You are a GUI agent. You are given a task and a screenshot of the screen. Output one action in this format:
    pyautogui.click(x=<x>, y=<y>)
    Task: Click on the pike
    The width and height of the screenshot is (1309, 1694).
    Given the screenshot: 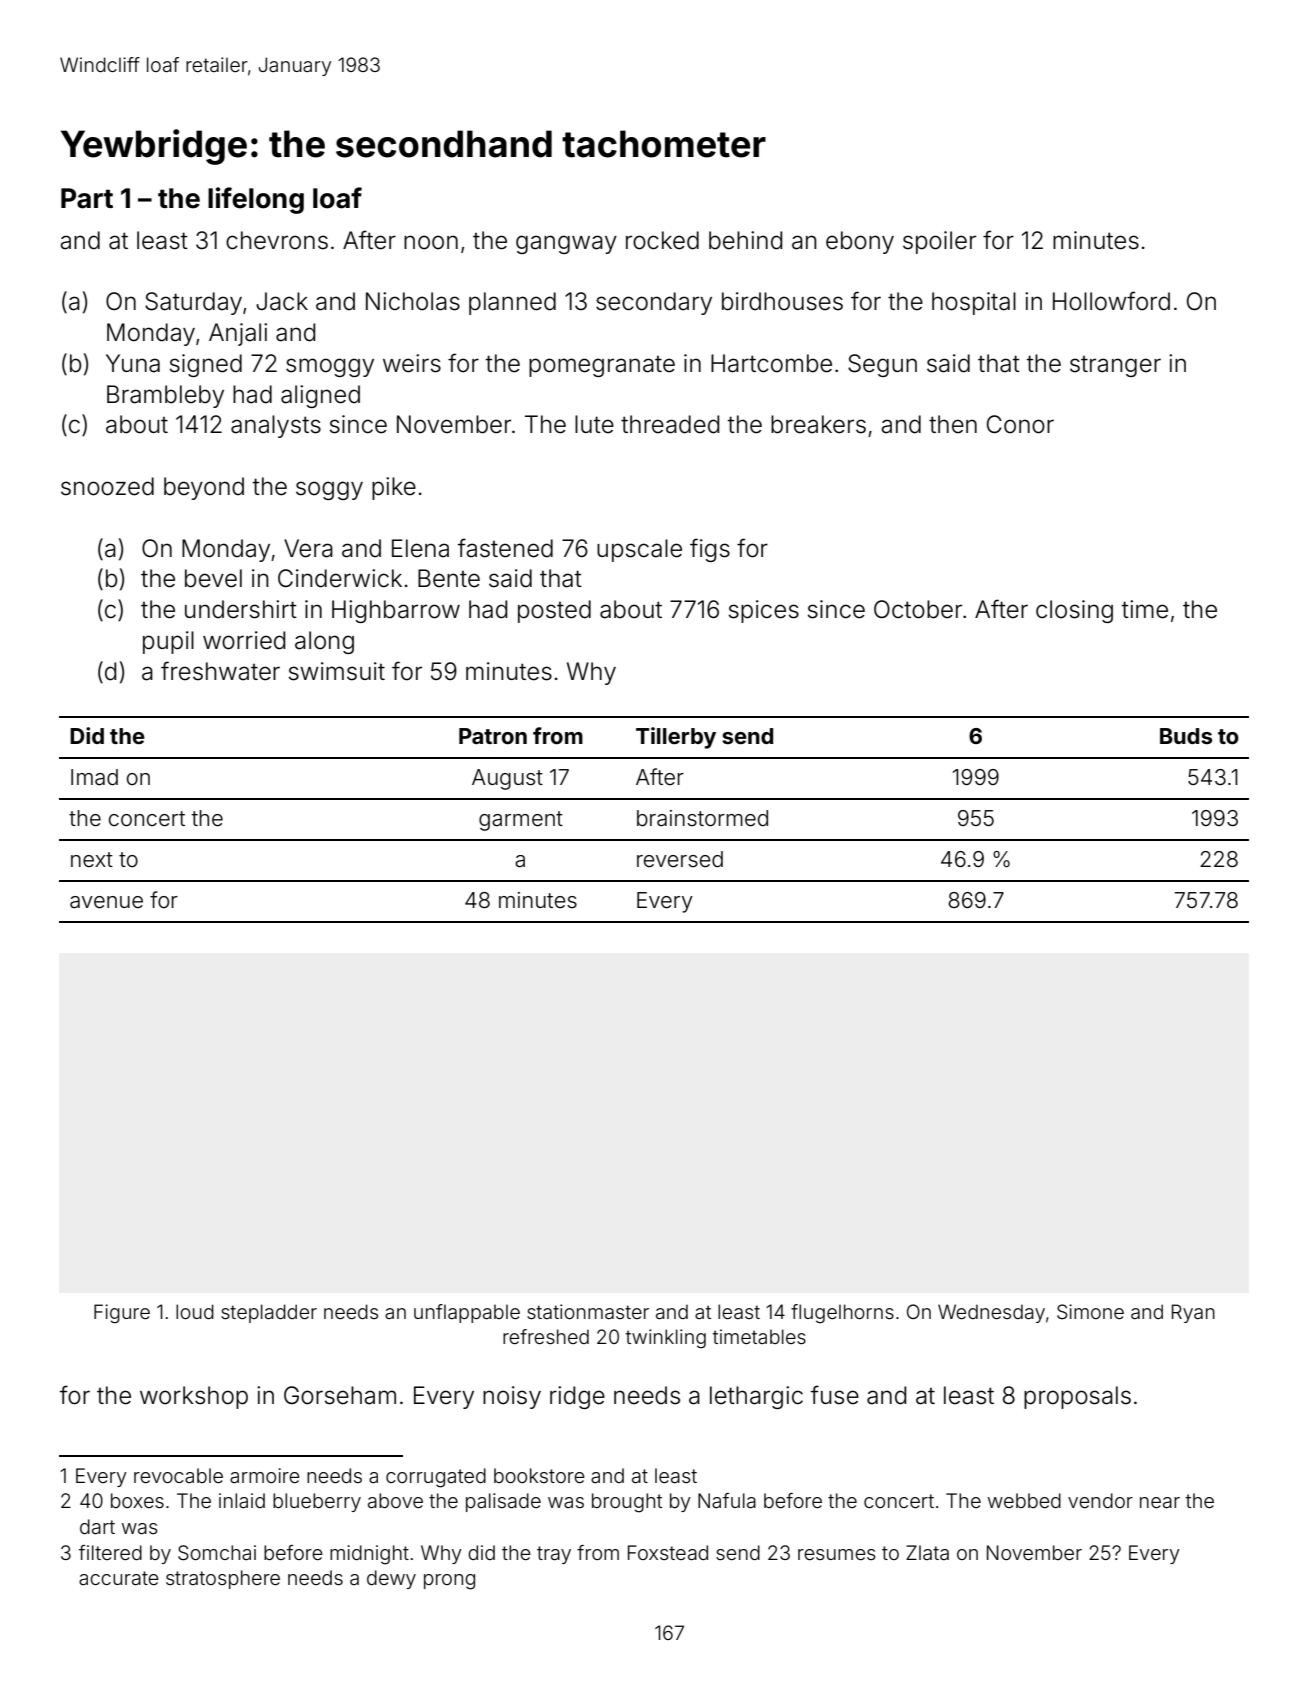 What is the action you would take?
    pyautogui.click(x=394, y=488)
